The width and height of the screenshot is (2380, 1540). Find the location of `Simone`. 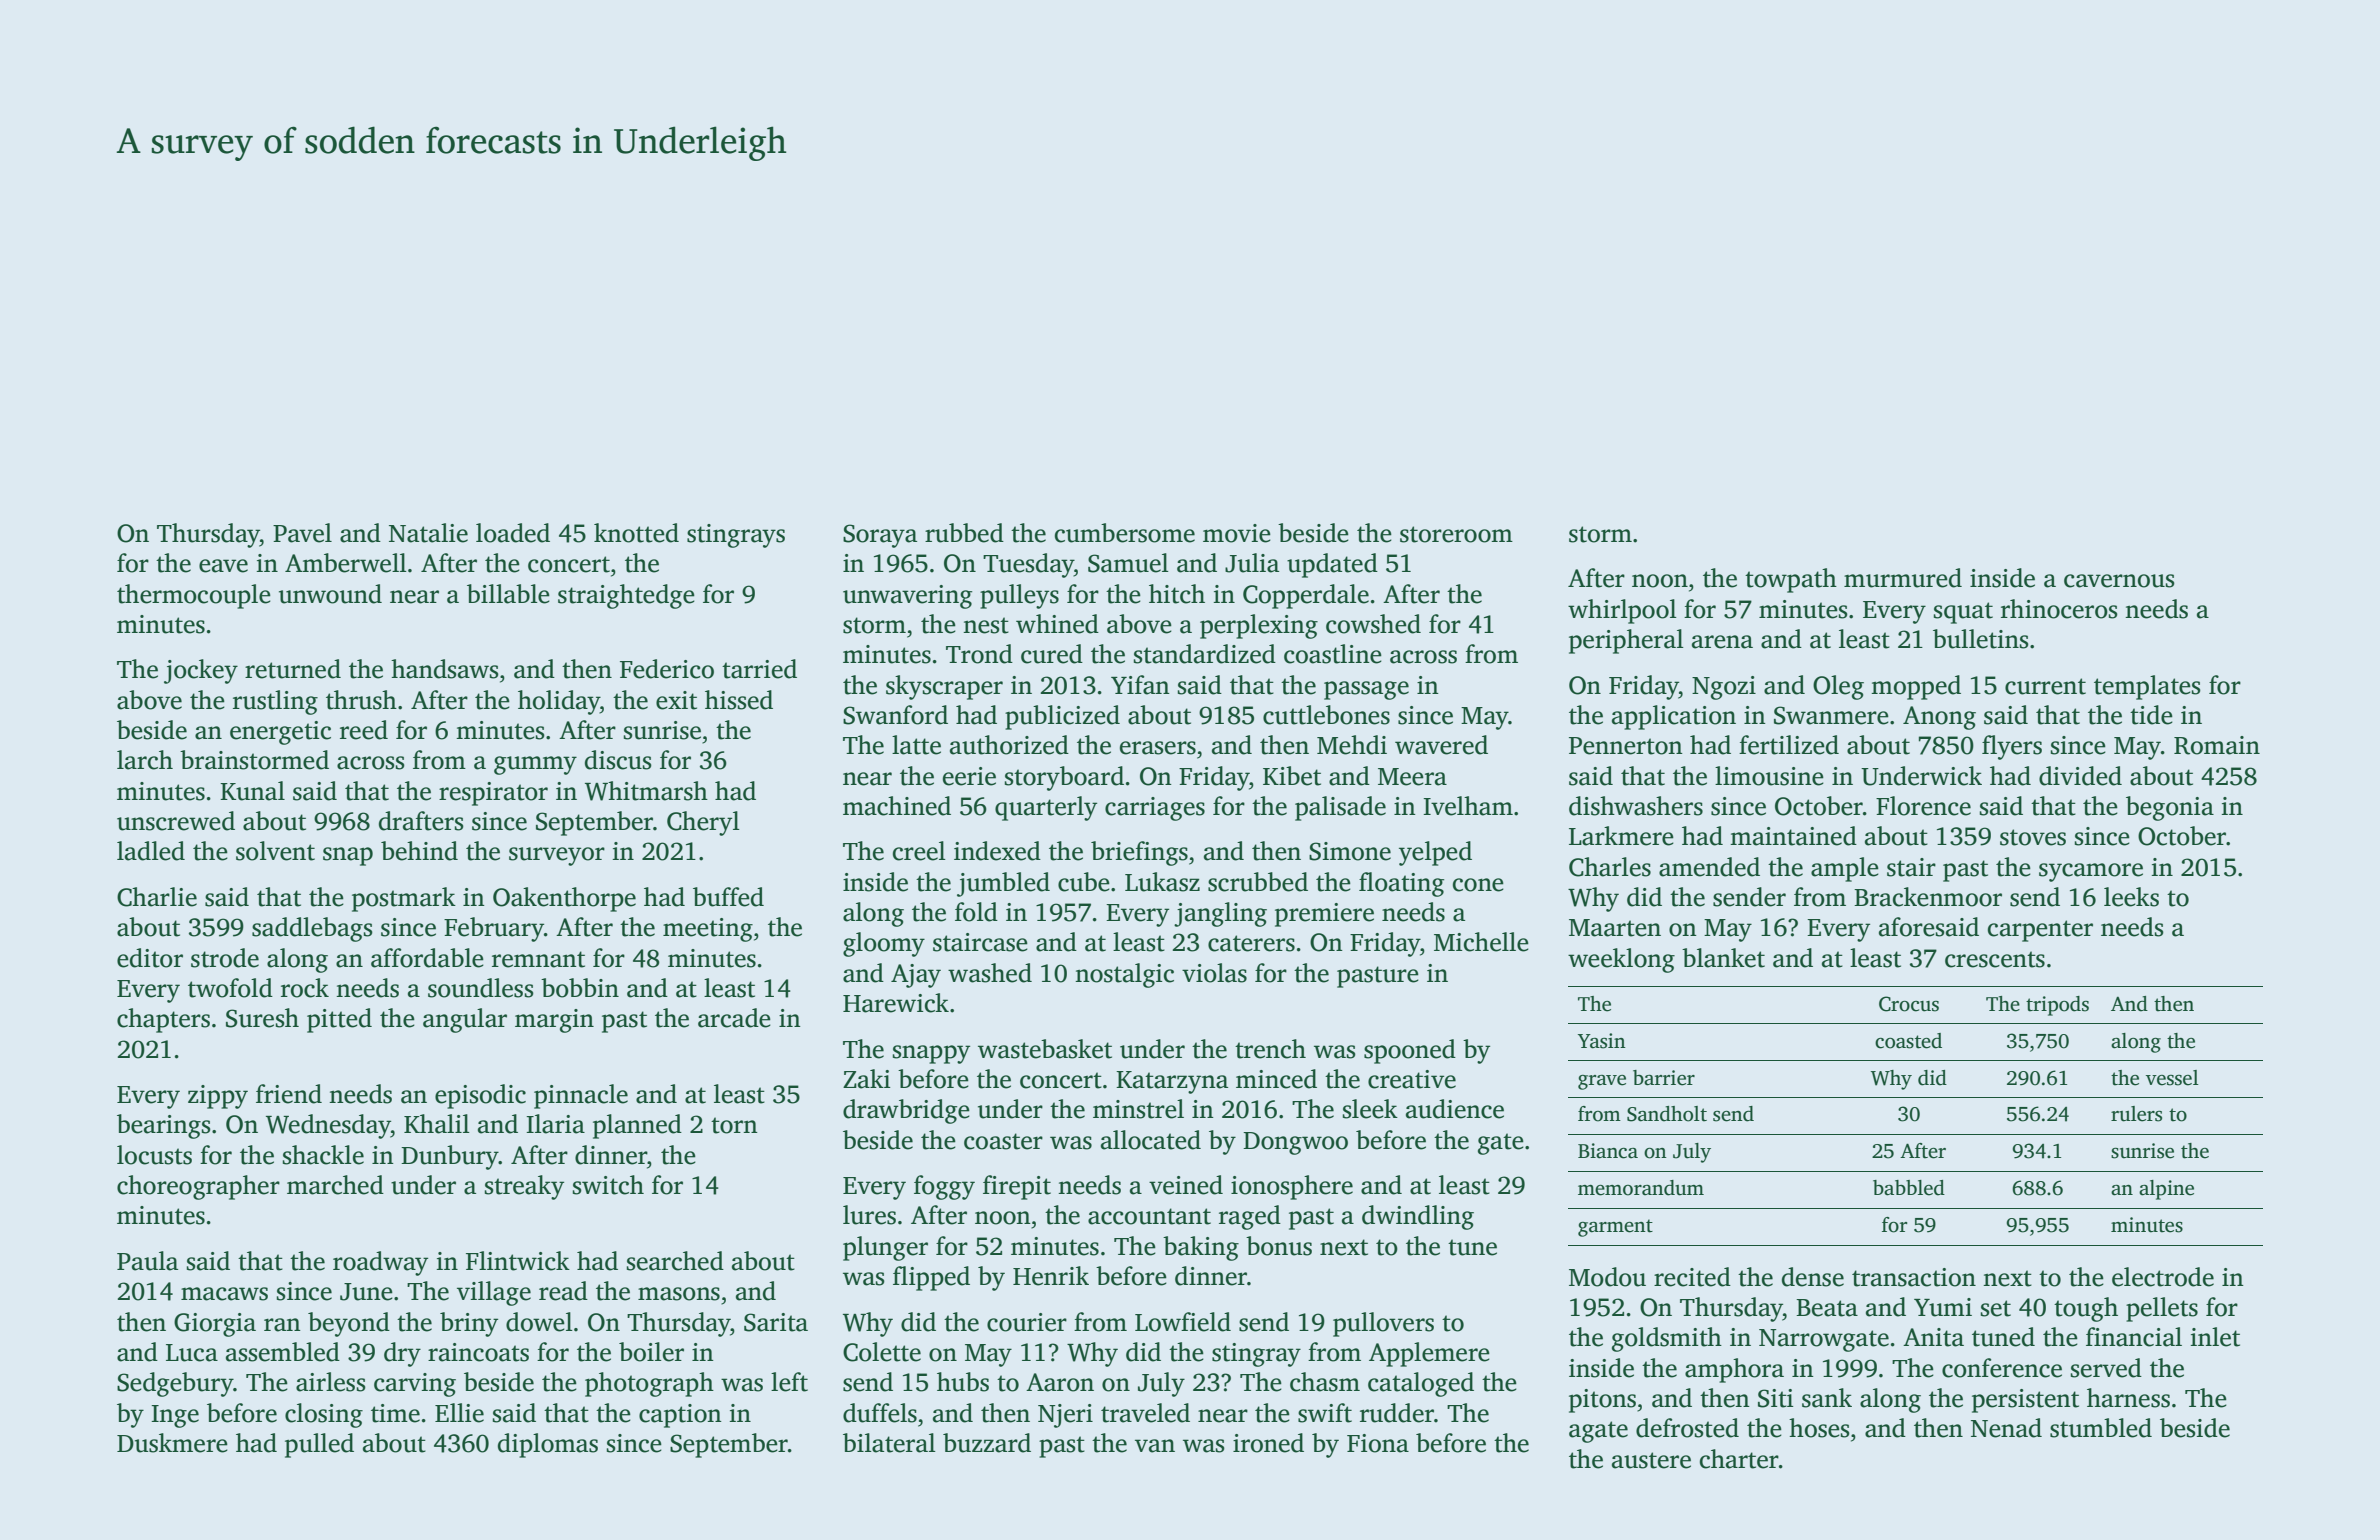

Simone is located at coordinates (1350, 851).
